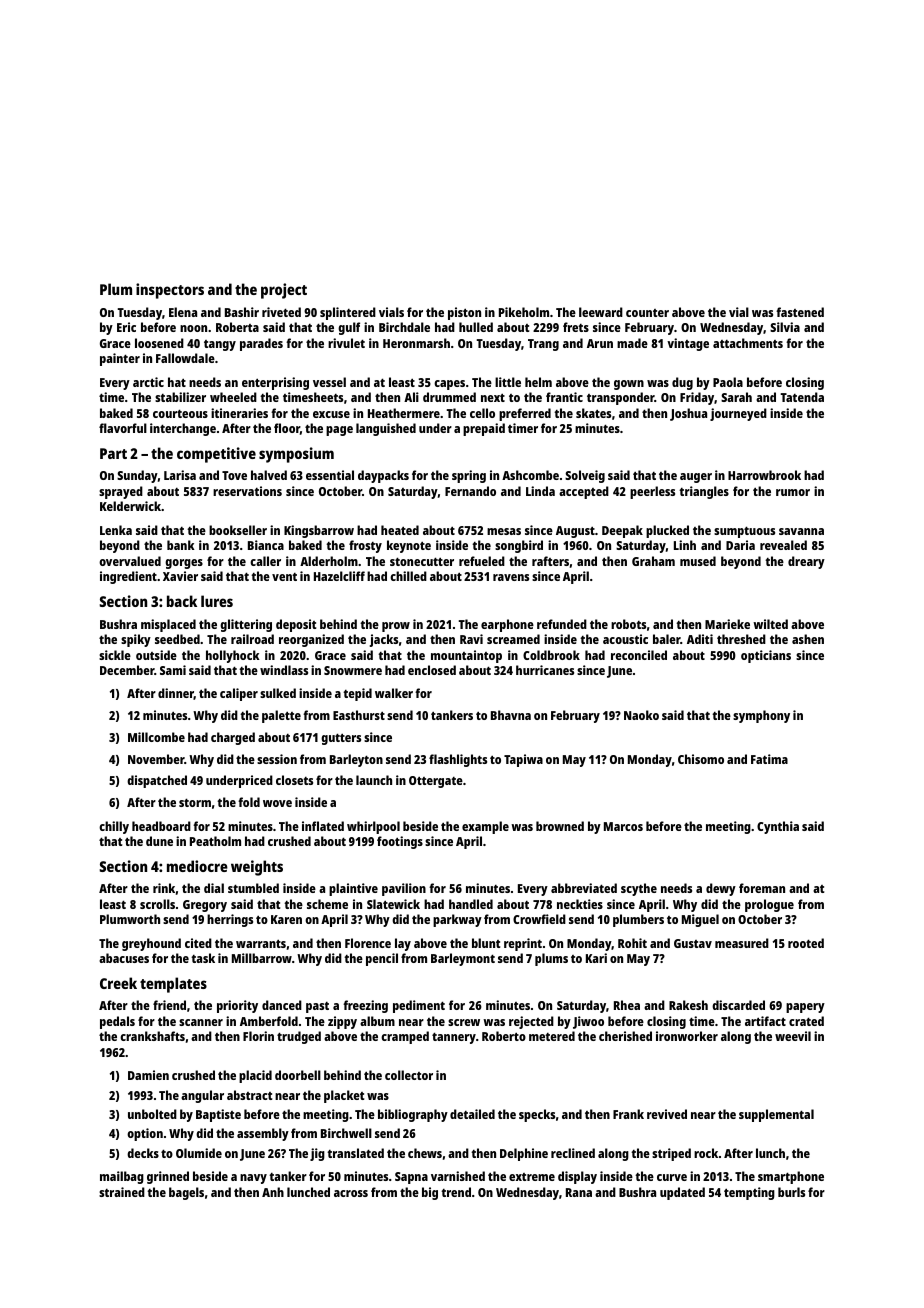 Image resolution: width=924 pixels, height=1308 pixels. What do you see at coordinates (791, 1177) in the screenshot?
I see `smartphone` at bounding box center [791, 1177].
